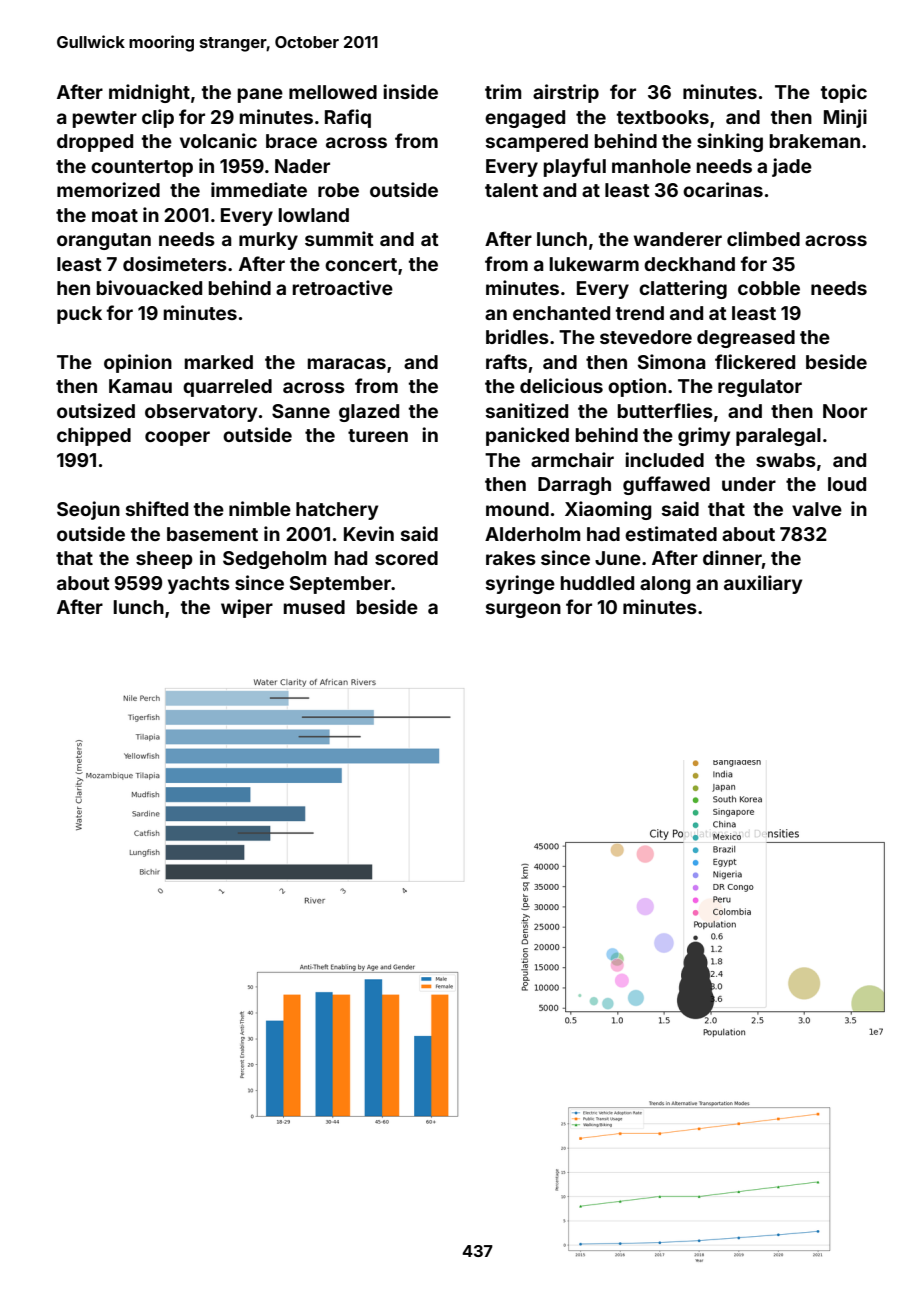 This screenshot has height=1314, width=924. Describe the element at coordinates (260, 95) in the screenshot. I see `pane` at that location.
